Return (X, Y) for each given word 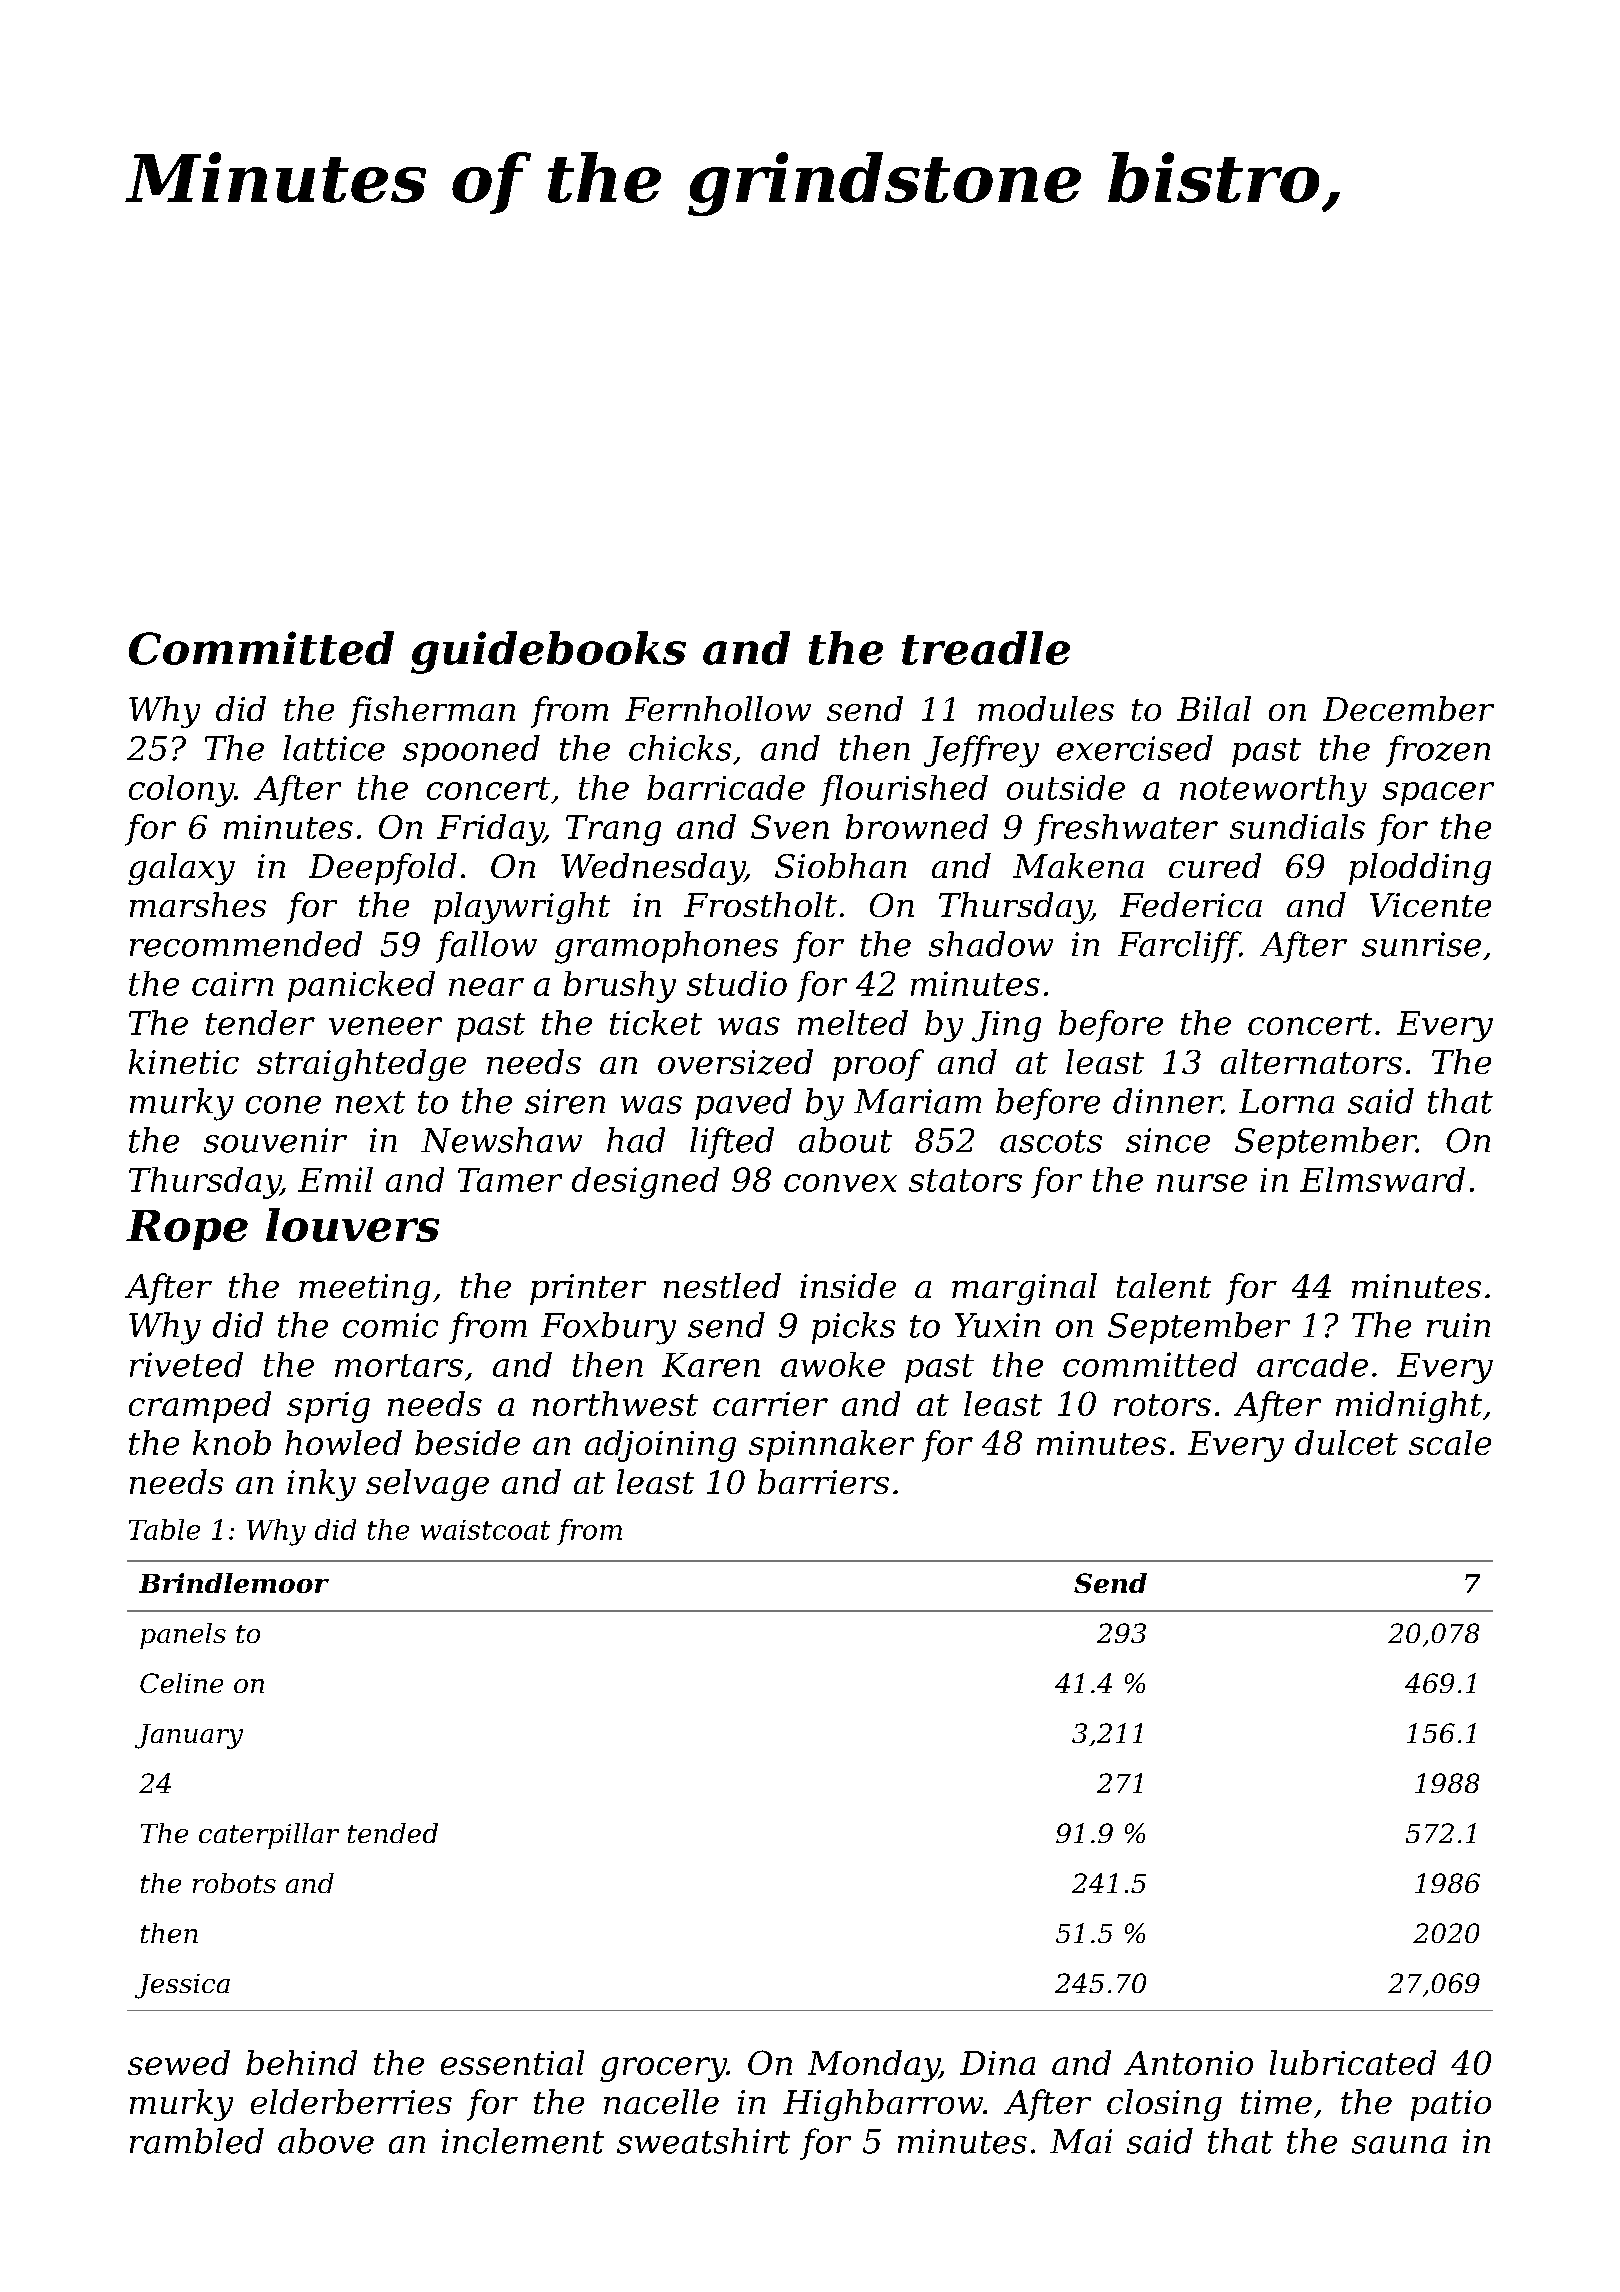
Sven (790, 826)
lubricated (1353, 2062)
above (326, 2141)
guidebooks (548, 652)
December (1408, 708)
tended (393, 1833)
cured (1215, 865)
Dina (997, 2063)
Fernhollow (718, 708)
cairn (232, 984)
